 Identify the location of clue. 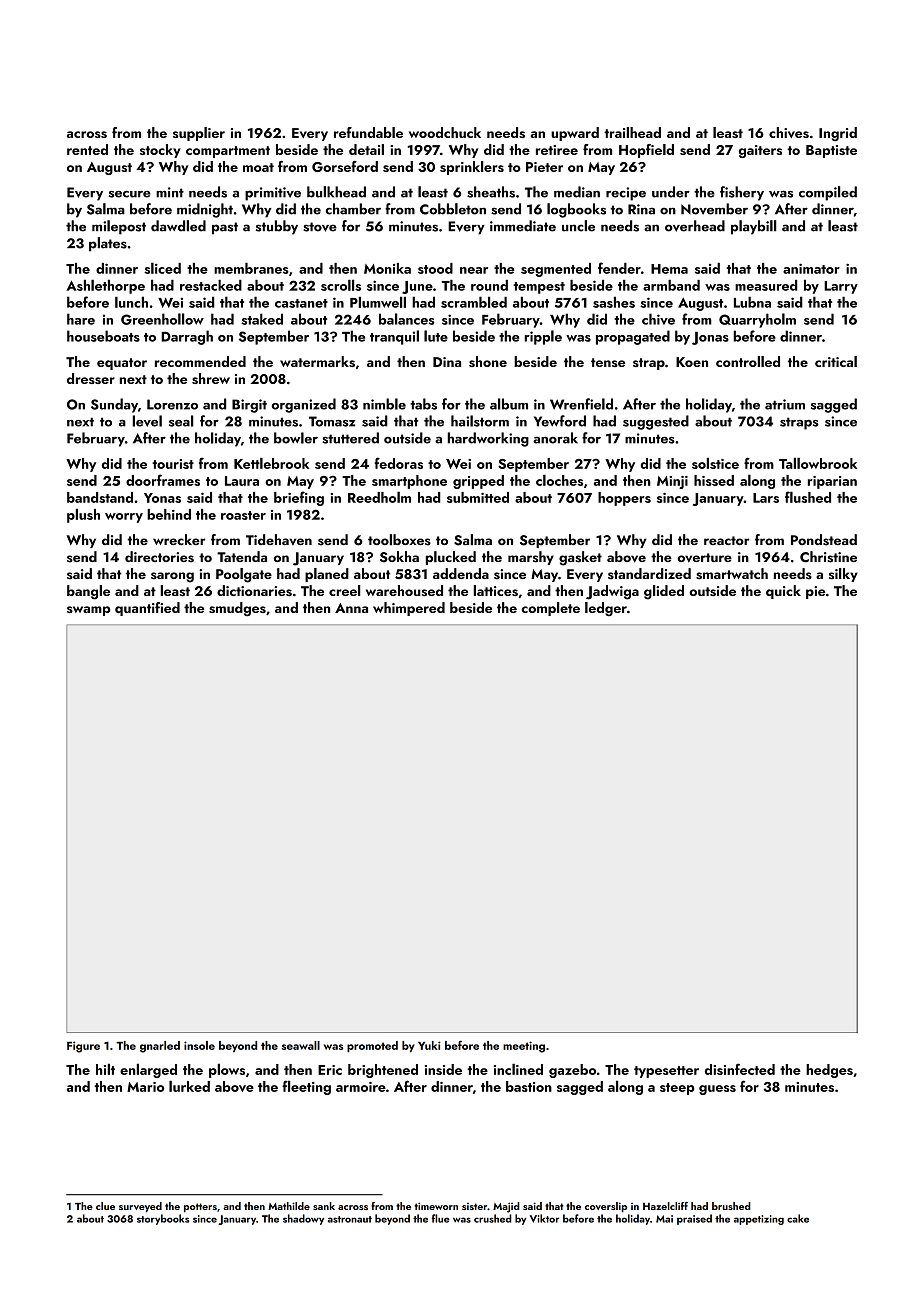
(105, 1206).
